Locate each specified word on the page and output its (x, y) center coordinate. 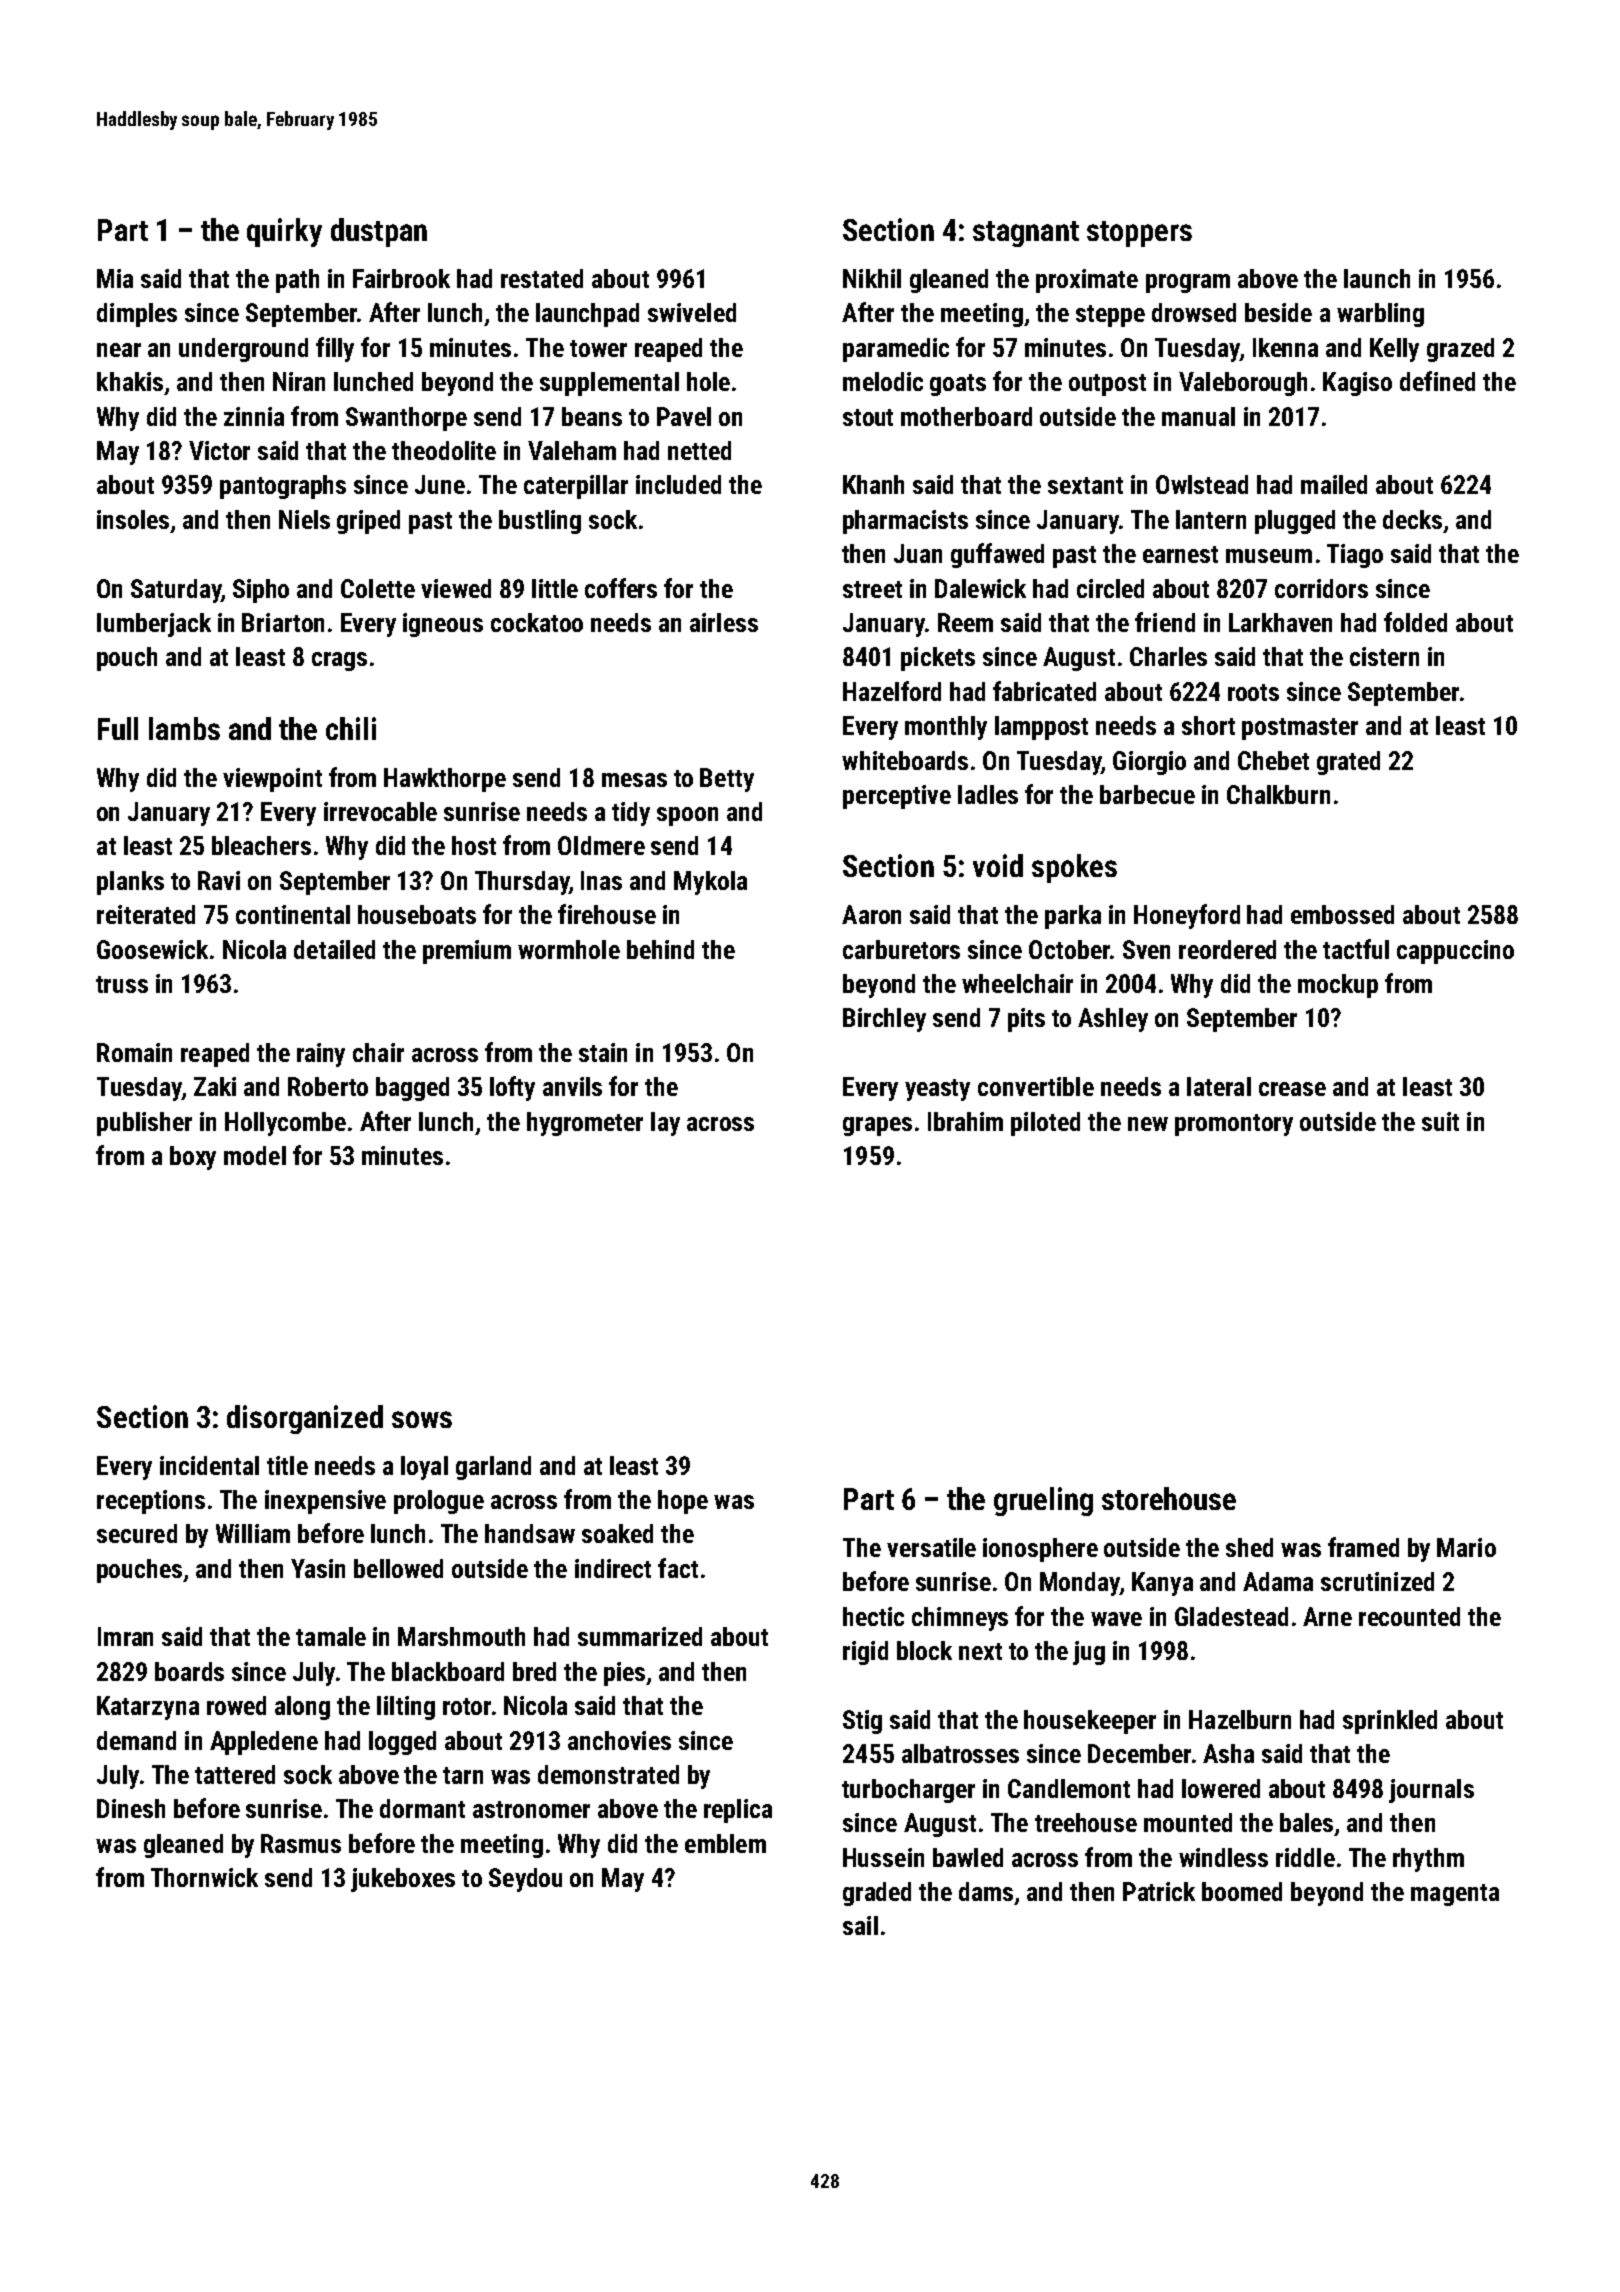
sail (860, 1925)
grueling (1043, 1501)
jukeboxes (403, 1880)
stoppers (1139, 234)
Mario (1466, 1547)
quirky (284, 232)
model (255, 1155)
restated (542, 278)
